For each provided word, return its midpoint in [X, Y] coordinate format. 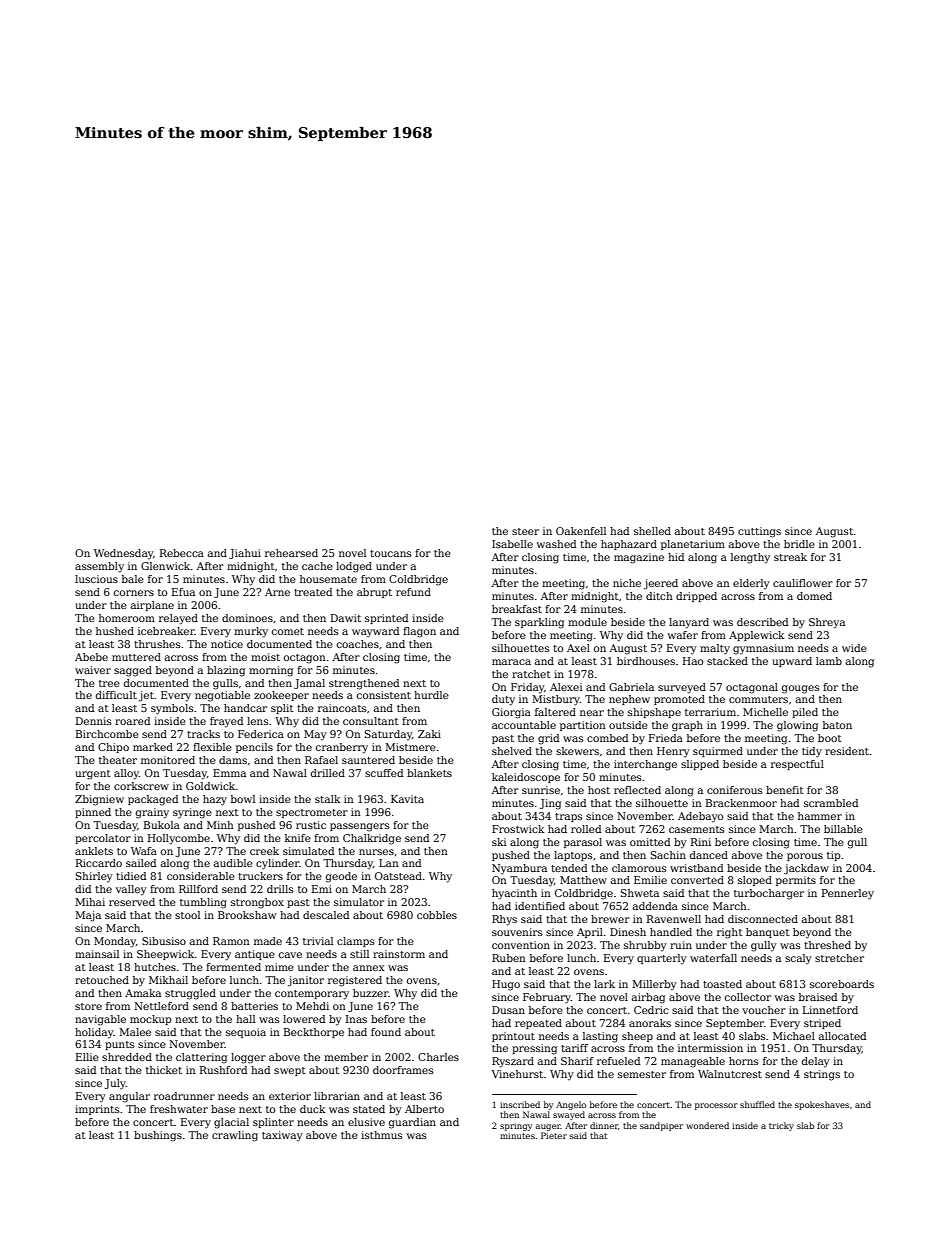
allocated [842, 1036]
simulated [308, 851]
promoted [679, 700]
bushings [158, 1136]
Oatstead [398, 876]
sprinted [386, 619]
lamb [829, 661]
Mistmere [410, 747]
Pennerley [848, 894]
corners [134, 593]
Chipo [113, 748]
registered [355, 981]
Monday [115, 942]
